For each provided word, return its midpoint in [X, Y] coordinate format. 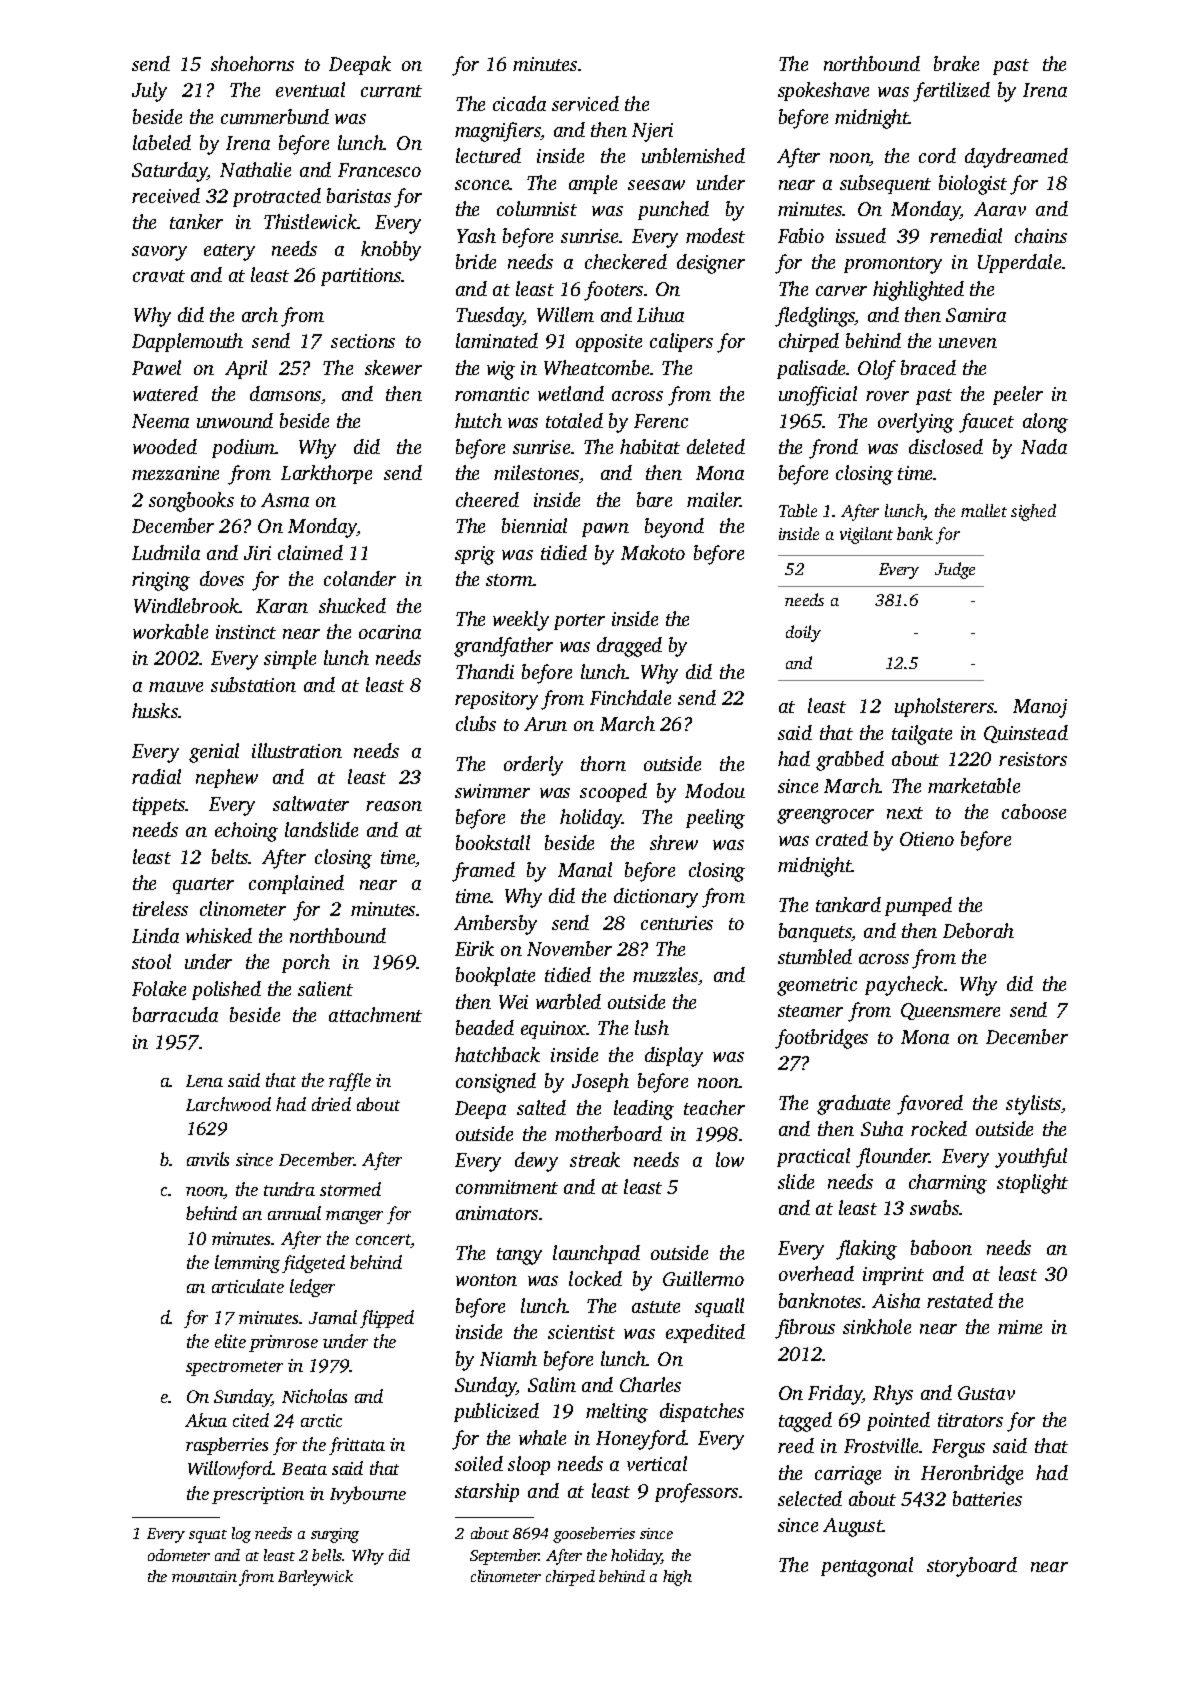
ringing [161, 581]
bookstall [493, 842]
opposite [609, 343]
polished [226, 990]
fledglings [815, 317]
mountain [204, 1576]
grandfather [503, 647]
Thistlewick [310, 221]
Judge [955, 570]
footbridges [821, 1039]
